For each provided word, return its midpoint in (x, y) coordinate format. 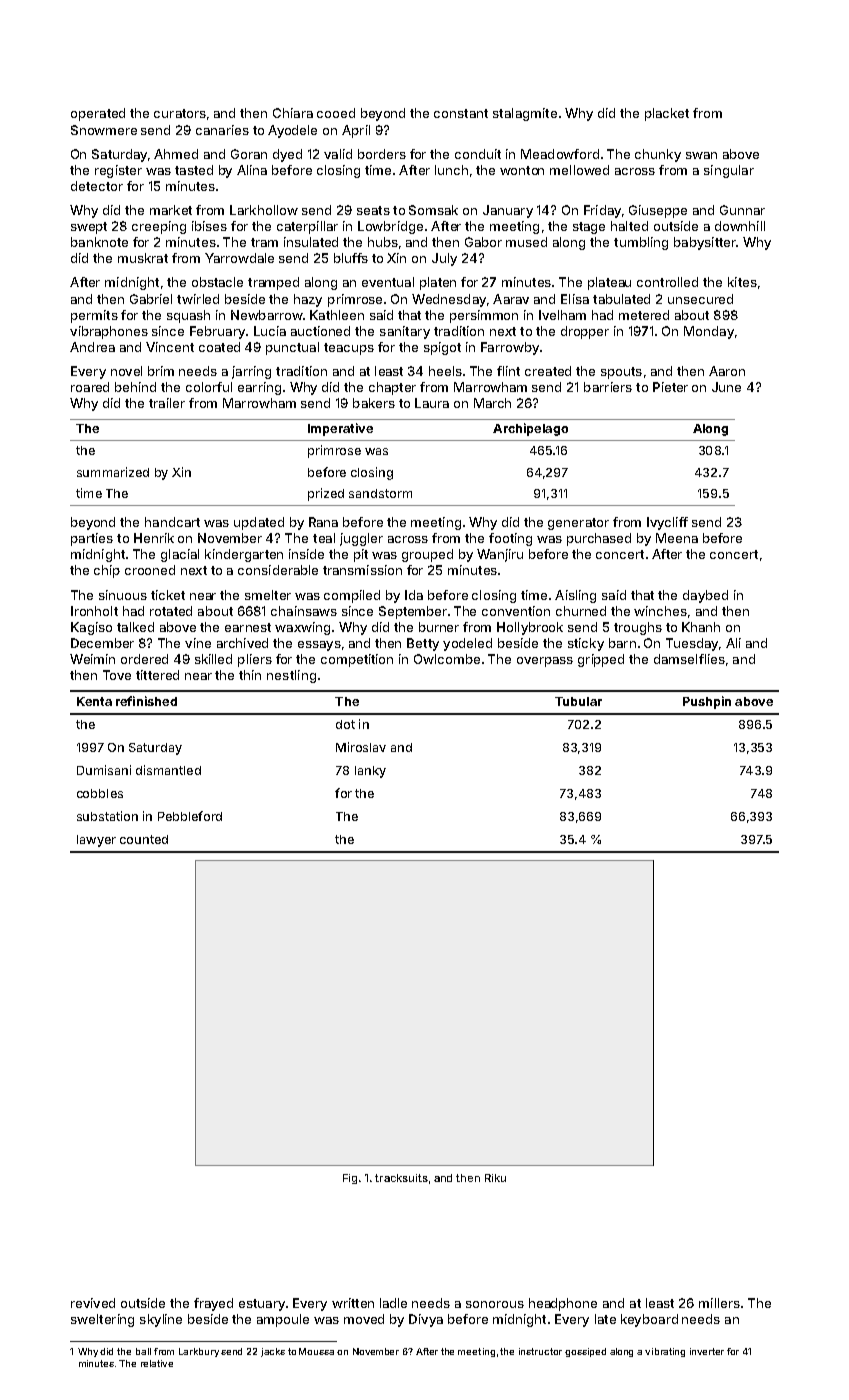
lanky (370, 772)
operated (98, 114)
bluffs (351, 258)
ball (143, 1351)
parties (92, 539)
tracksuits (401, 1178)
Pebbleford (190, 816)
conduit (478, 154)
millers (719, 1303)
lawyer (96, 841)
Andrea (92, 347)
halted (629, 226)
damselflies (689, 659)
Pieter (670, 387)
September (413, 612)
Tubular (578, 701)
